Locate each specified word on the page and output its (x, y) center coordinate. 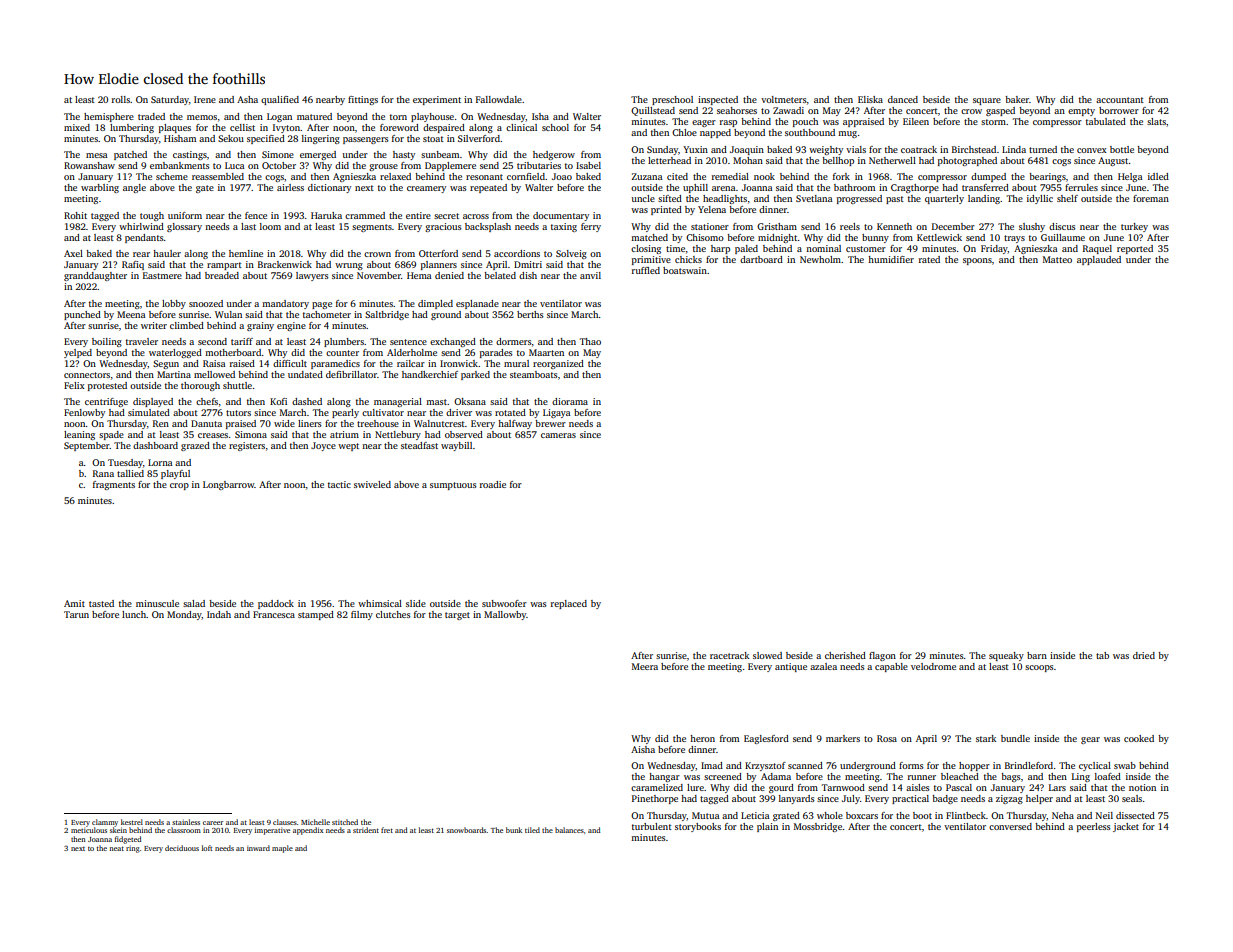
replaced (569, 604)
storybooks (698, 827)
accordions (517, 253)
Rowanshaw (89, 165)
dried (1144, 655)
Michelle (315, 822)
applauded (1099, 260)
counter (342, 353)
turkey (1134, 227)
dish (528, 275)
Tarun (76, 614)
